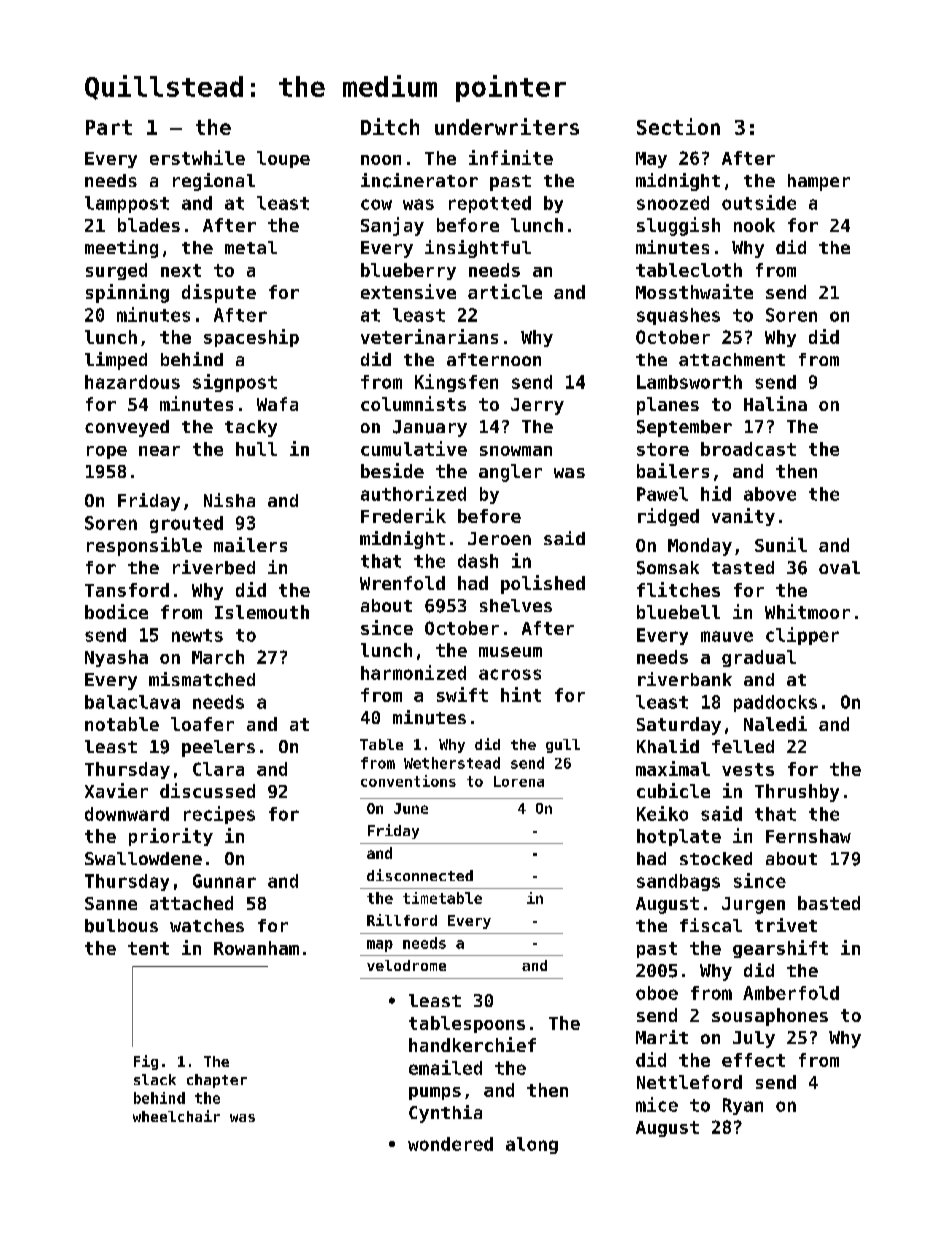 Image resolution: width=952 pixels, height=1233 pixels. Describe the element at coordinates (146, 1062) in the screenshot. I see `Fig` at that location.
